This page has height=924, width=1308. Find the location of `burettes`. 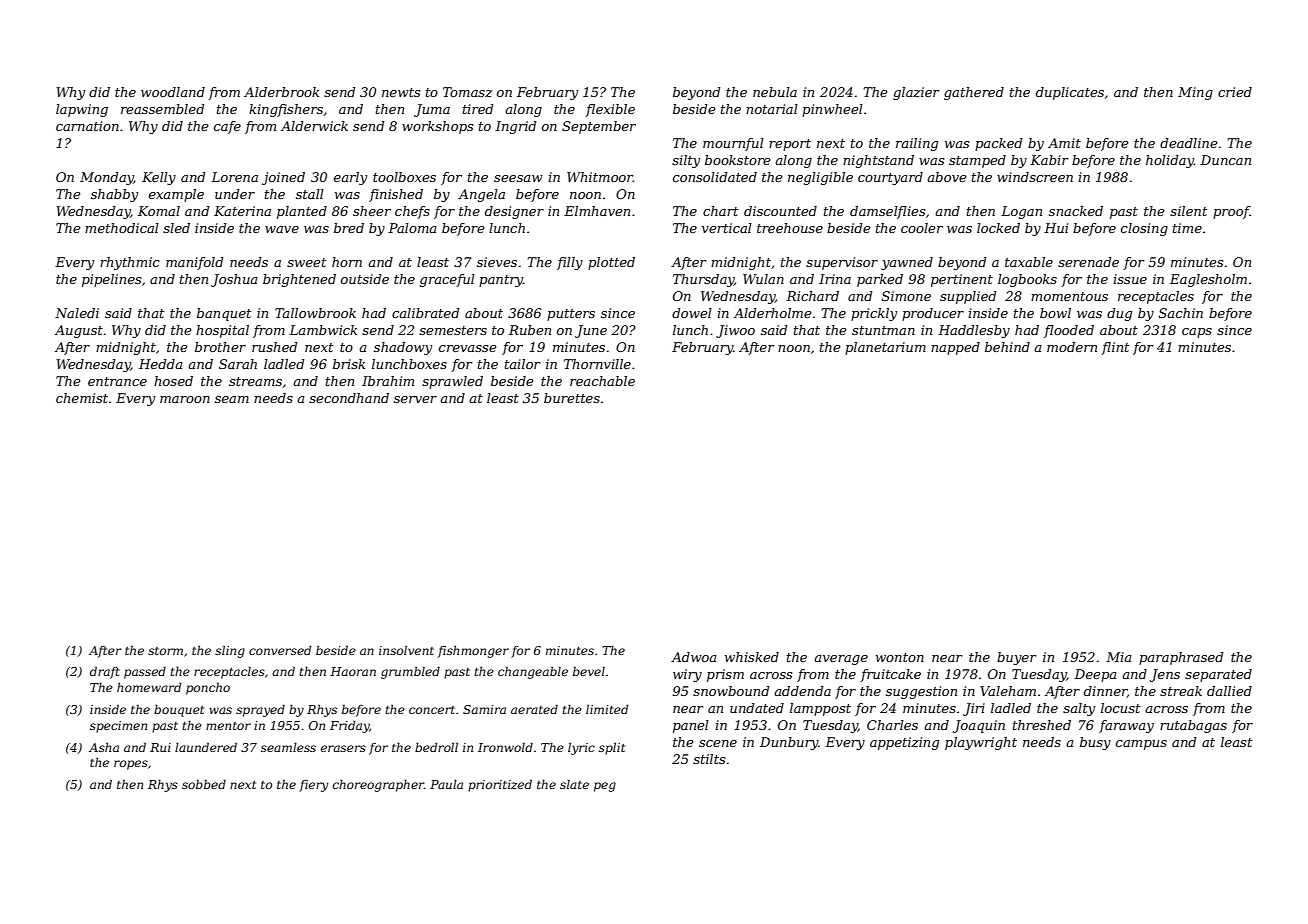

burettes is located at coordinates (572, 398).
